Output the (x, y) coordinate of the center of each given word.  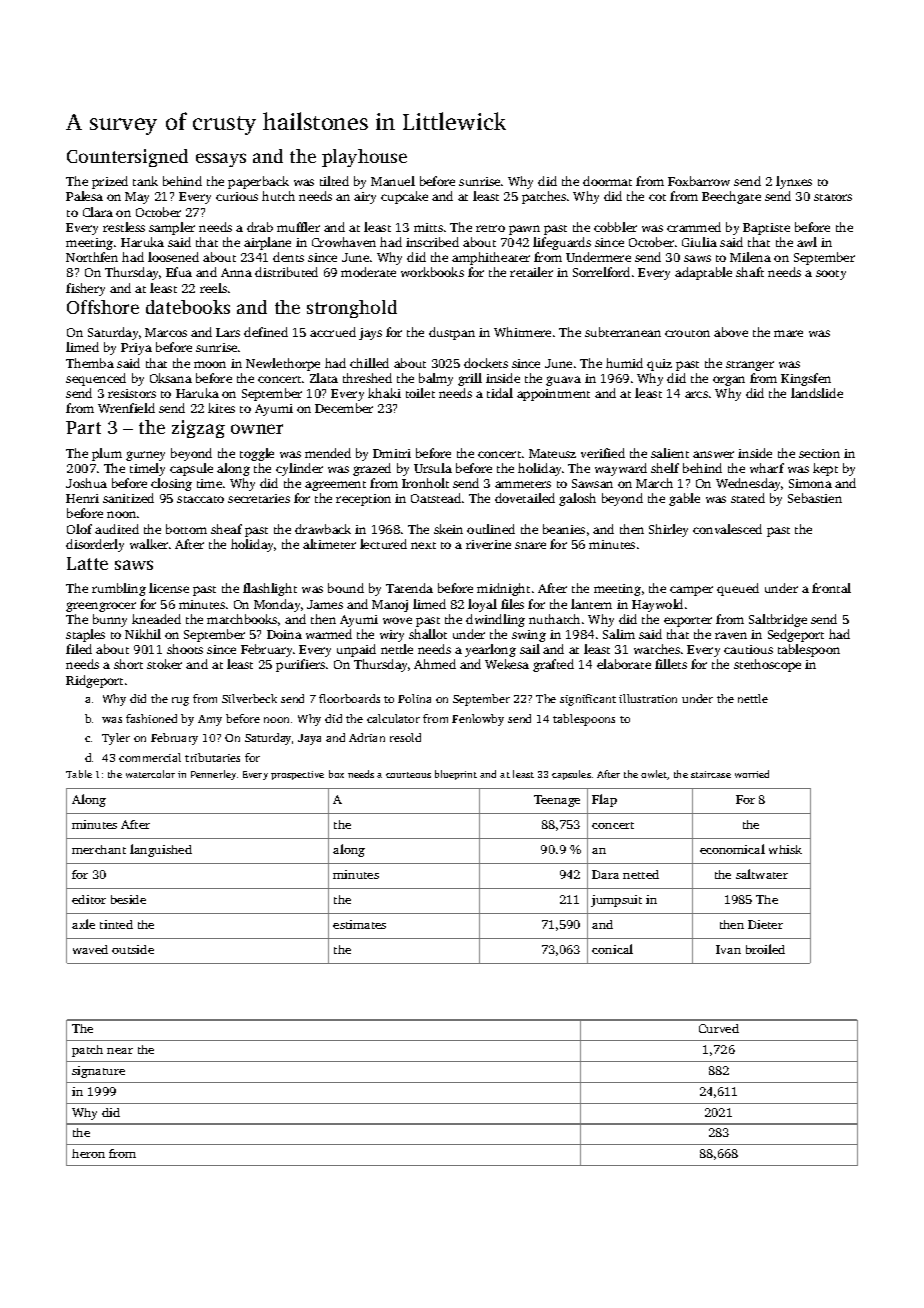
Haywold (657, 605)
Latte (87, 563)
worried (752, 774)
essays (221, 160)
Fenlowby (478, 720)
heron (88, 1153)
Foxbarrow (699, 181)
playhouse (364, 158)
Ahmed (435, 664)
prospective (297, 775)
